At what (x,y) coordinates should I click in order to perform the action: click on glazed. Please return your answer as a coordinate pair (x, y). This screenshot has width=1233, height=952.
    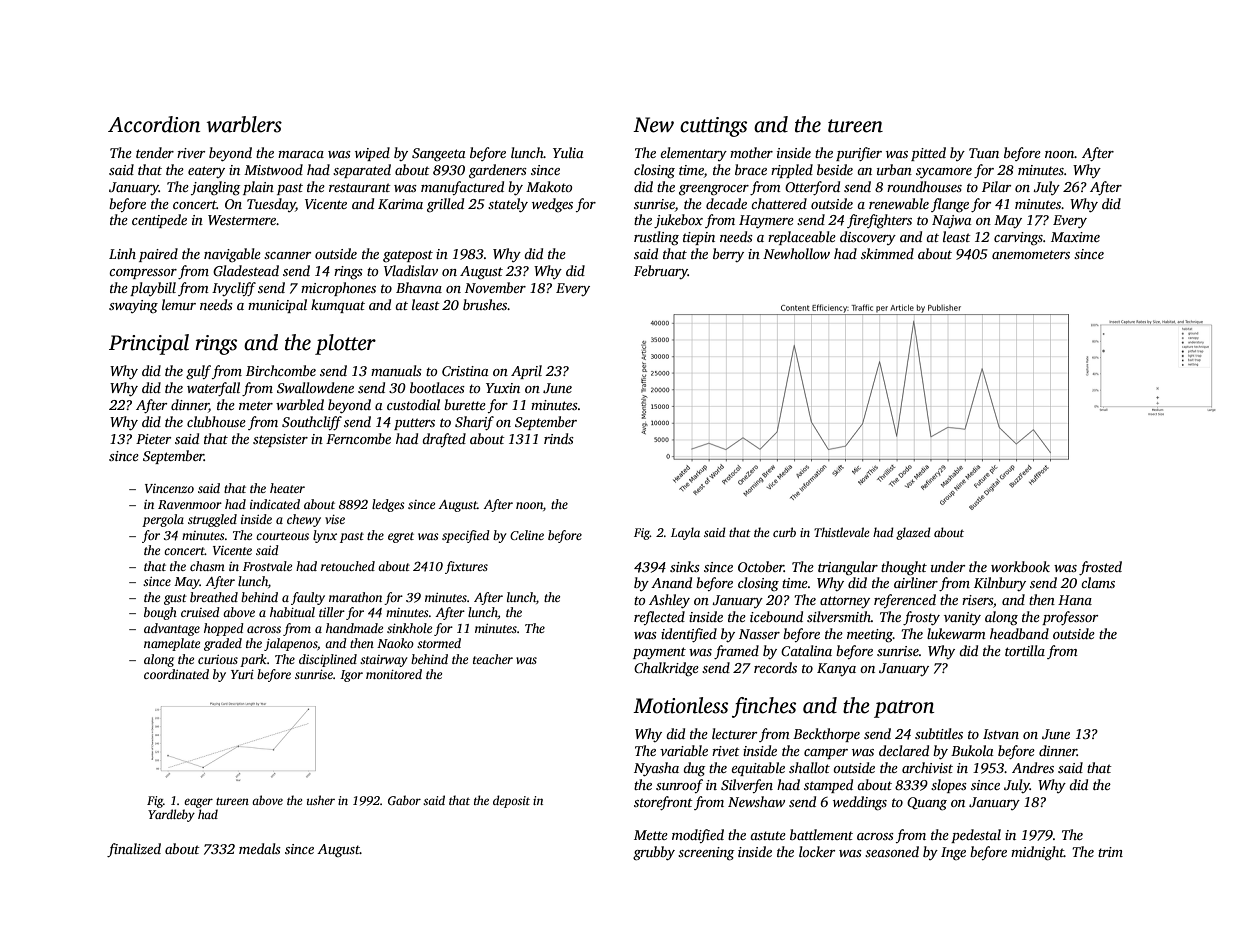
    Looking at the image, I should click on (913, 533).
